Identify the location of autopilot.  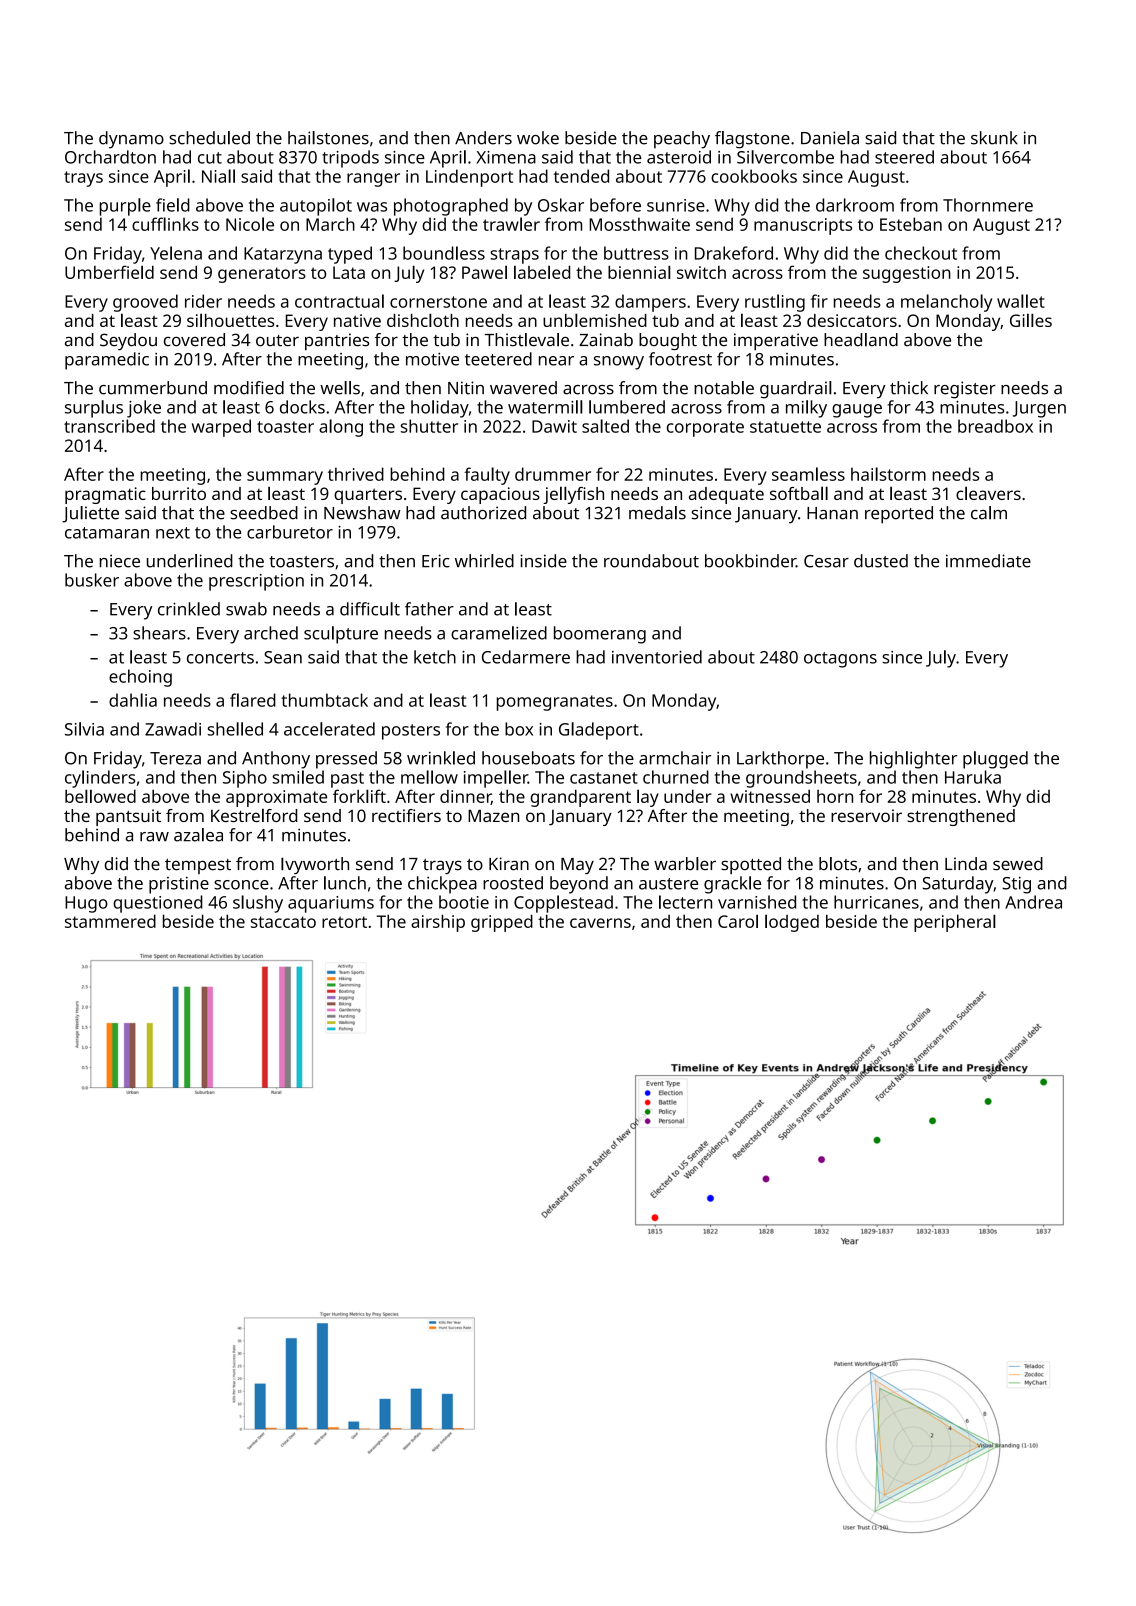
(316, 207).
